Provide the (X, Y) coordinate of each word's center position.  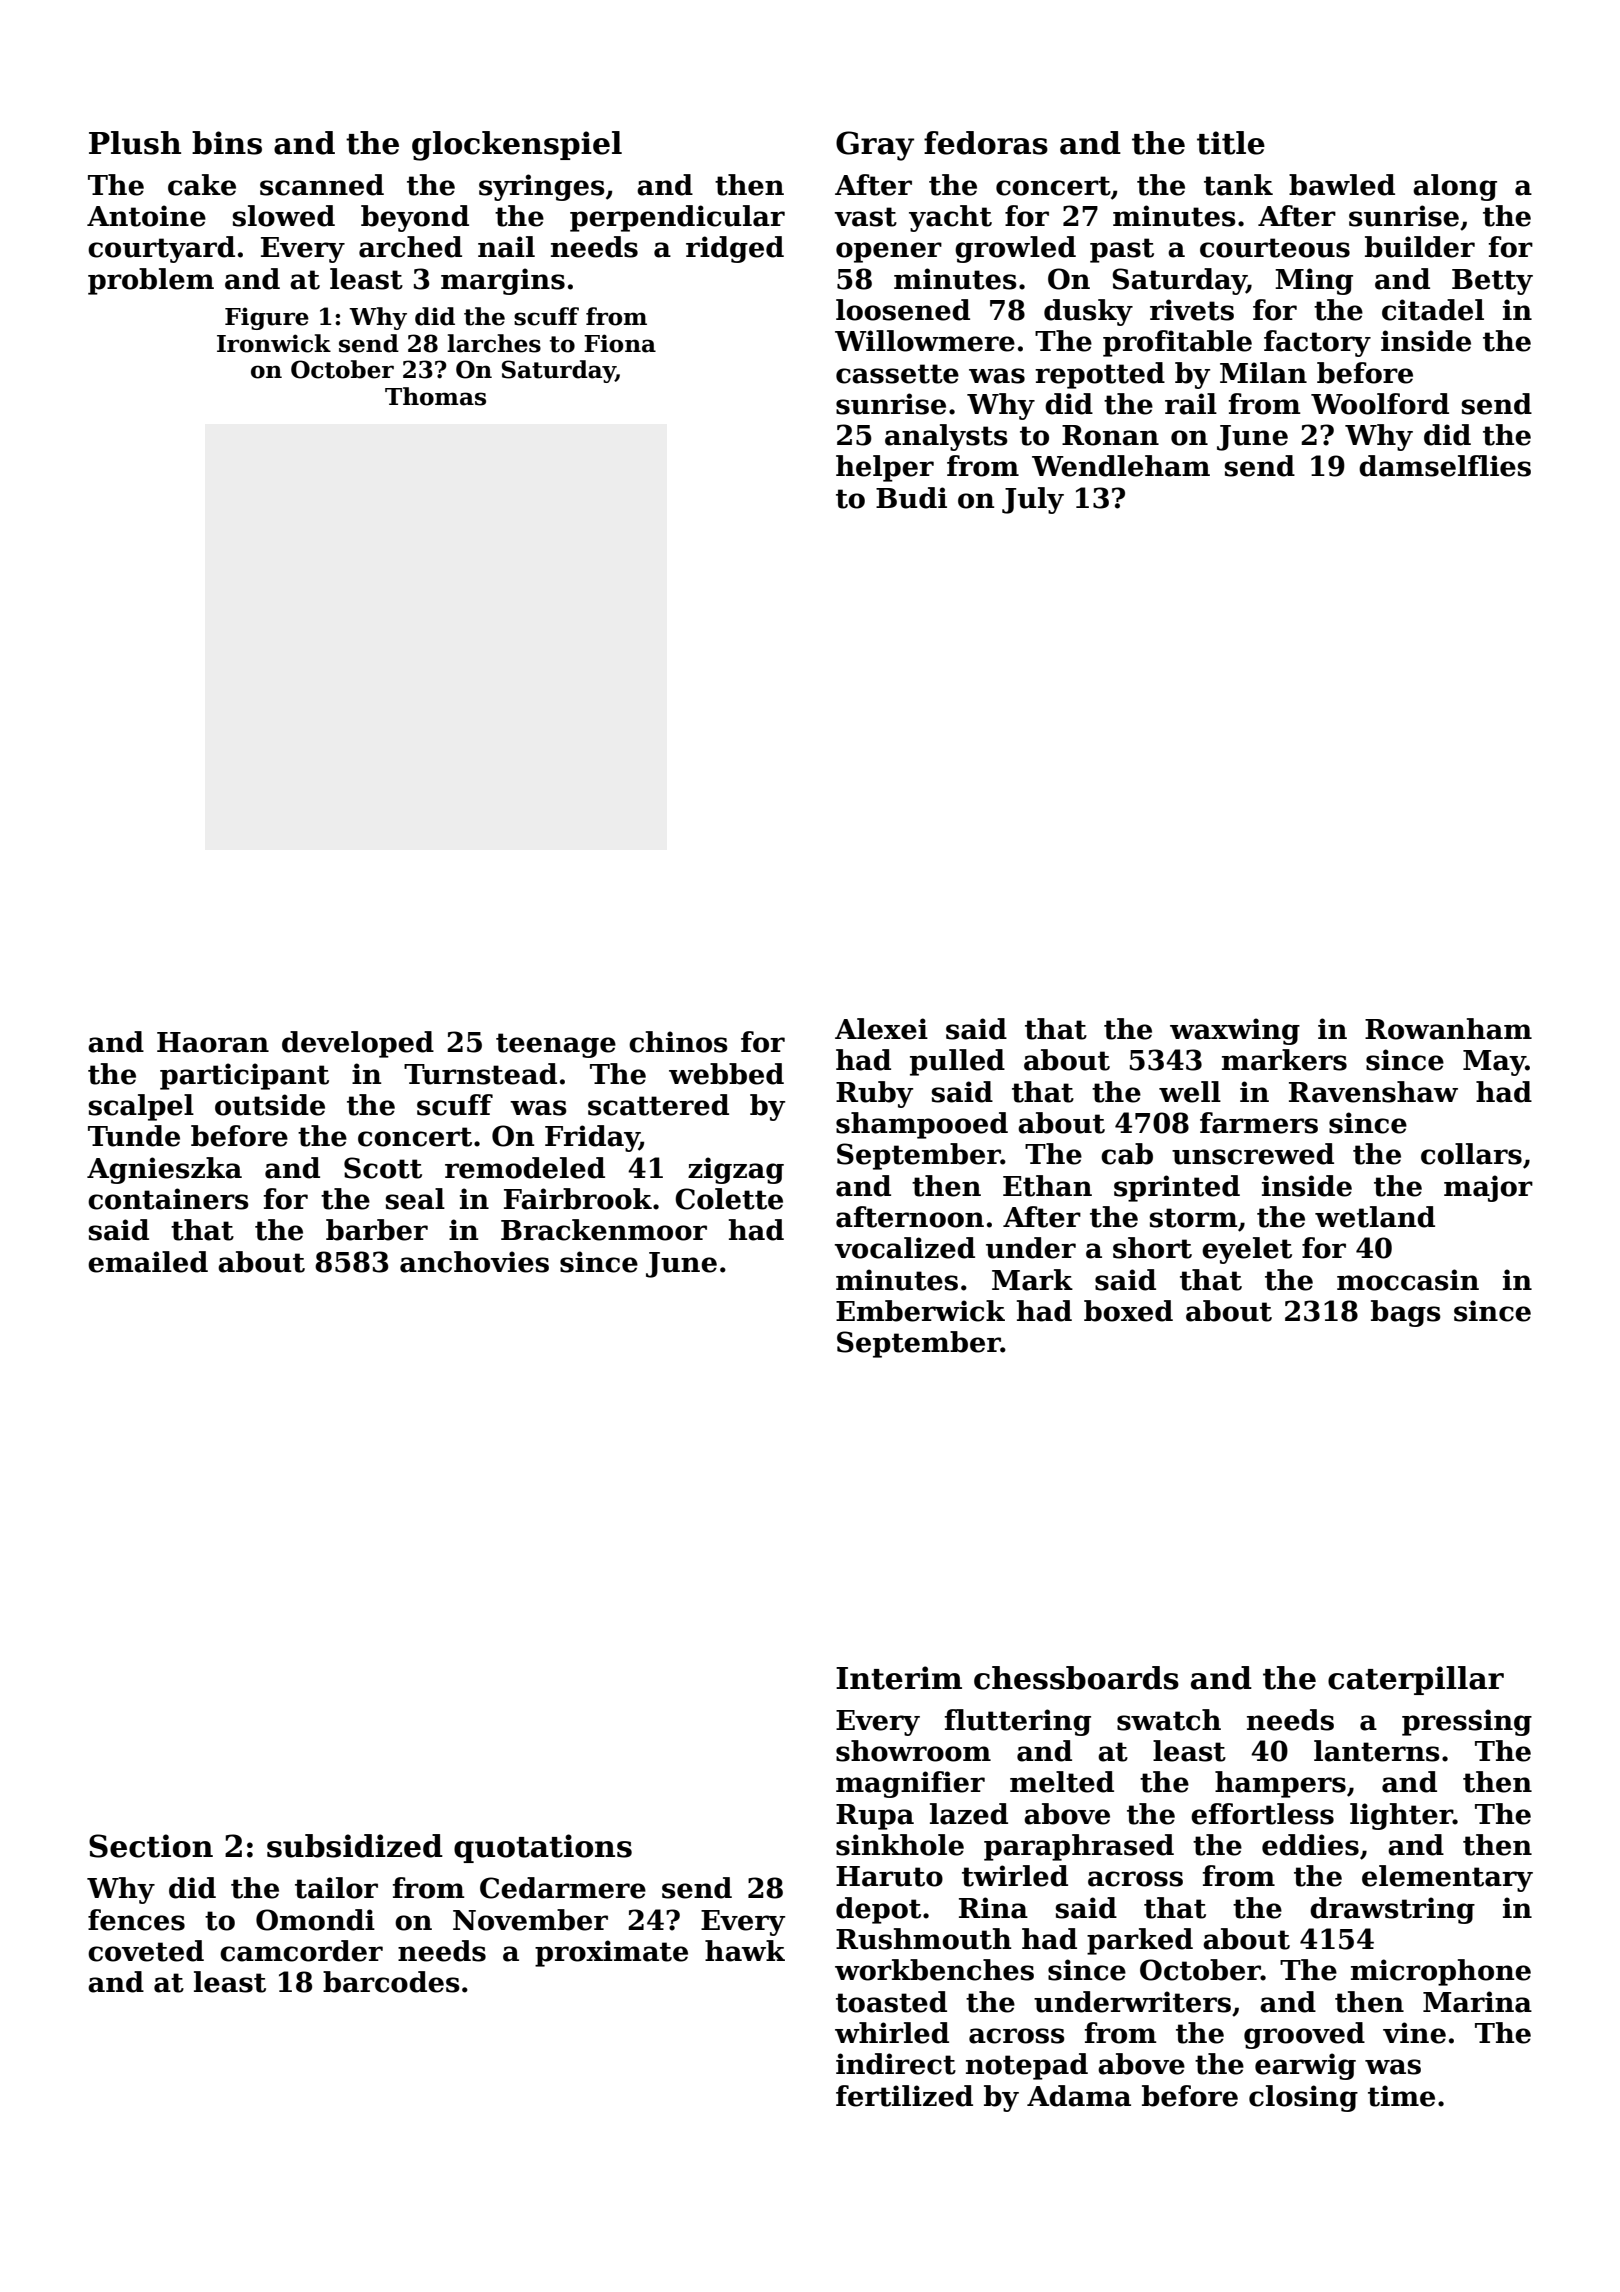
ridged (735, 249)
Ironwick (274, 343)
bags (1406, 1313)
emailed (148, 1262)
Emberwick (920, 1311)
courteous (1275, 248)
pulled (957, 1062)
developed (358, 1044)
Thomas (435, 396)
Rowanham (1448, 1029)
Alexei (881, 1029)
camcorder (301, 1951)
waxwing (1235, 1031)
